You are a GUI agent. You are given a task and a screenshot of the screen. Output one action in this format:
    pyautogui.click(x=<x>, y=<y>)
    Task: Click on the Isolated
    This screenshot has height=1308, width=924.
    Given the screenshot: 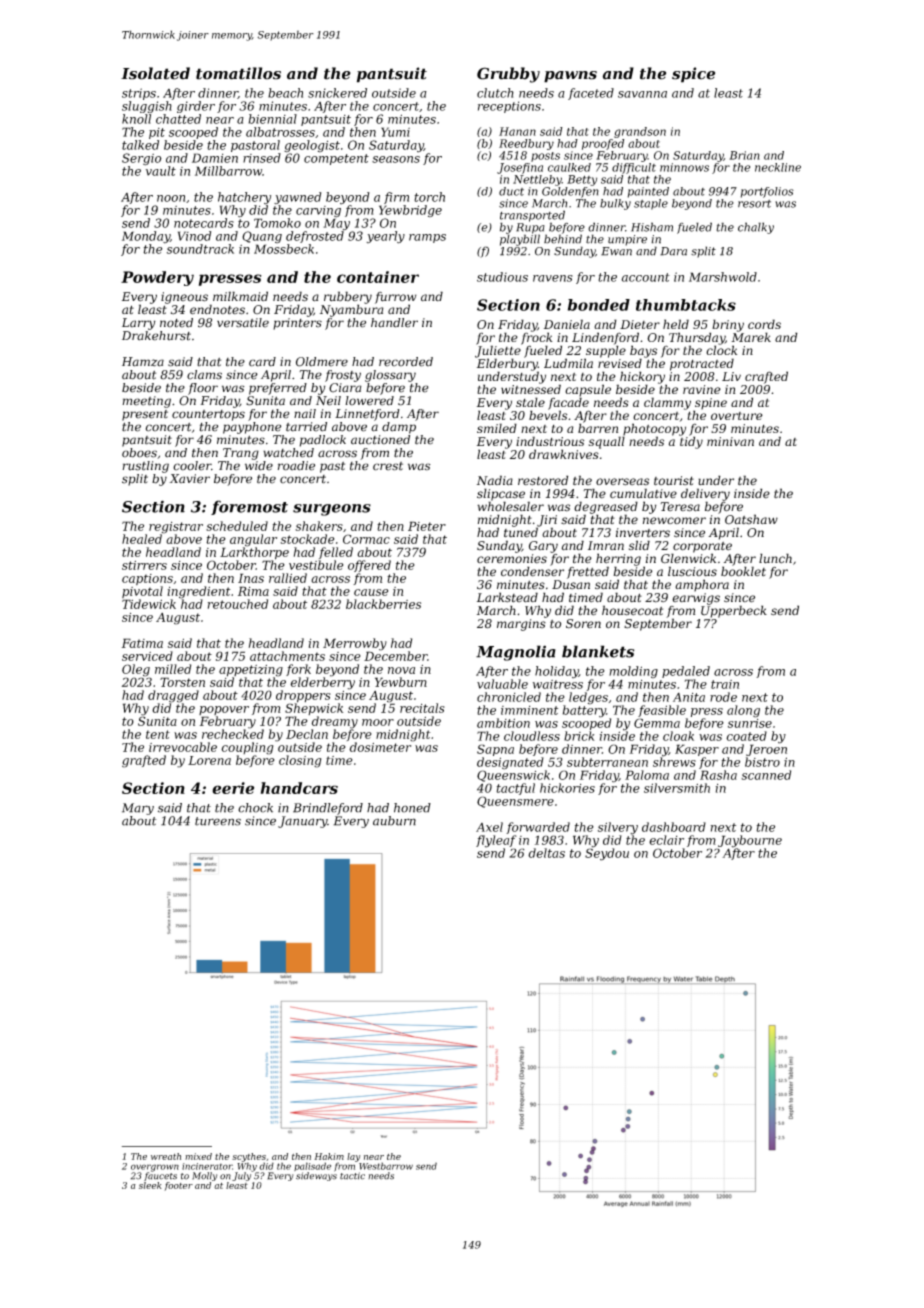 What is the action you would take?
    pyautogui.click(x=155, y=73)
